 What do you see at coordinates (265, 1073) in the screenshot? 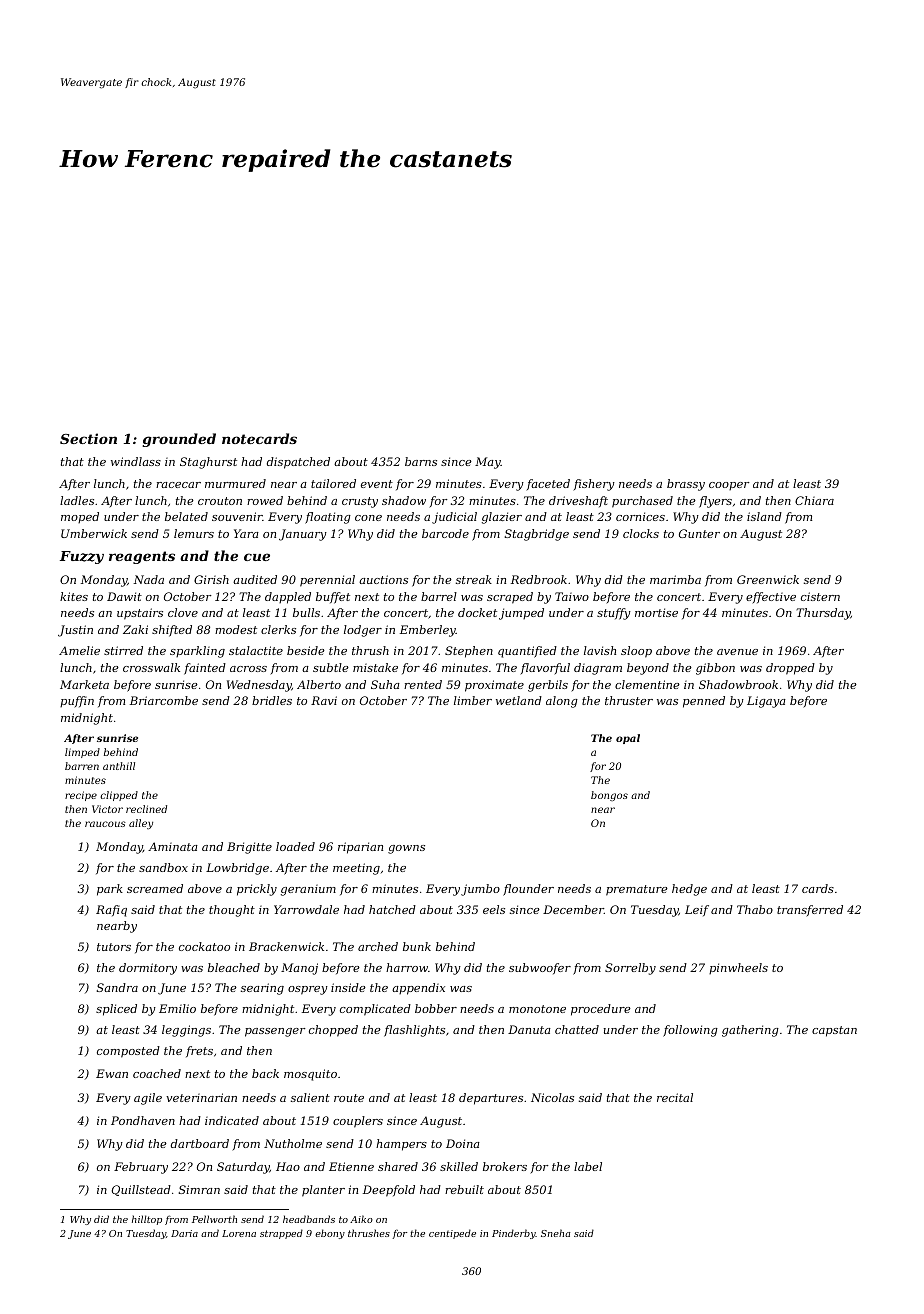
I see `back` at bounding box center [265, 1073].
